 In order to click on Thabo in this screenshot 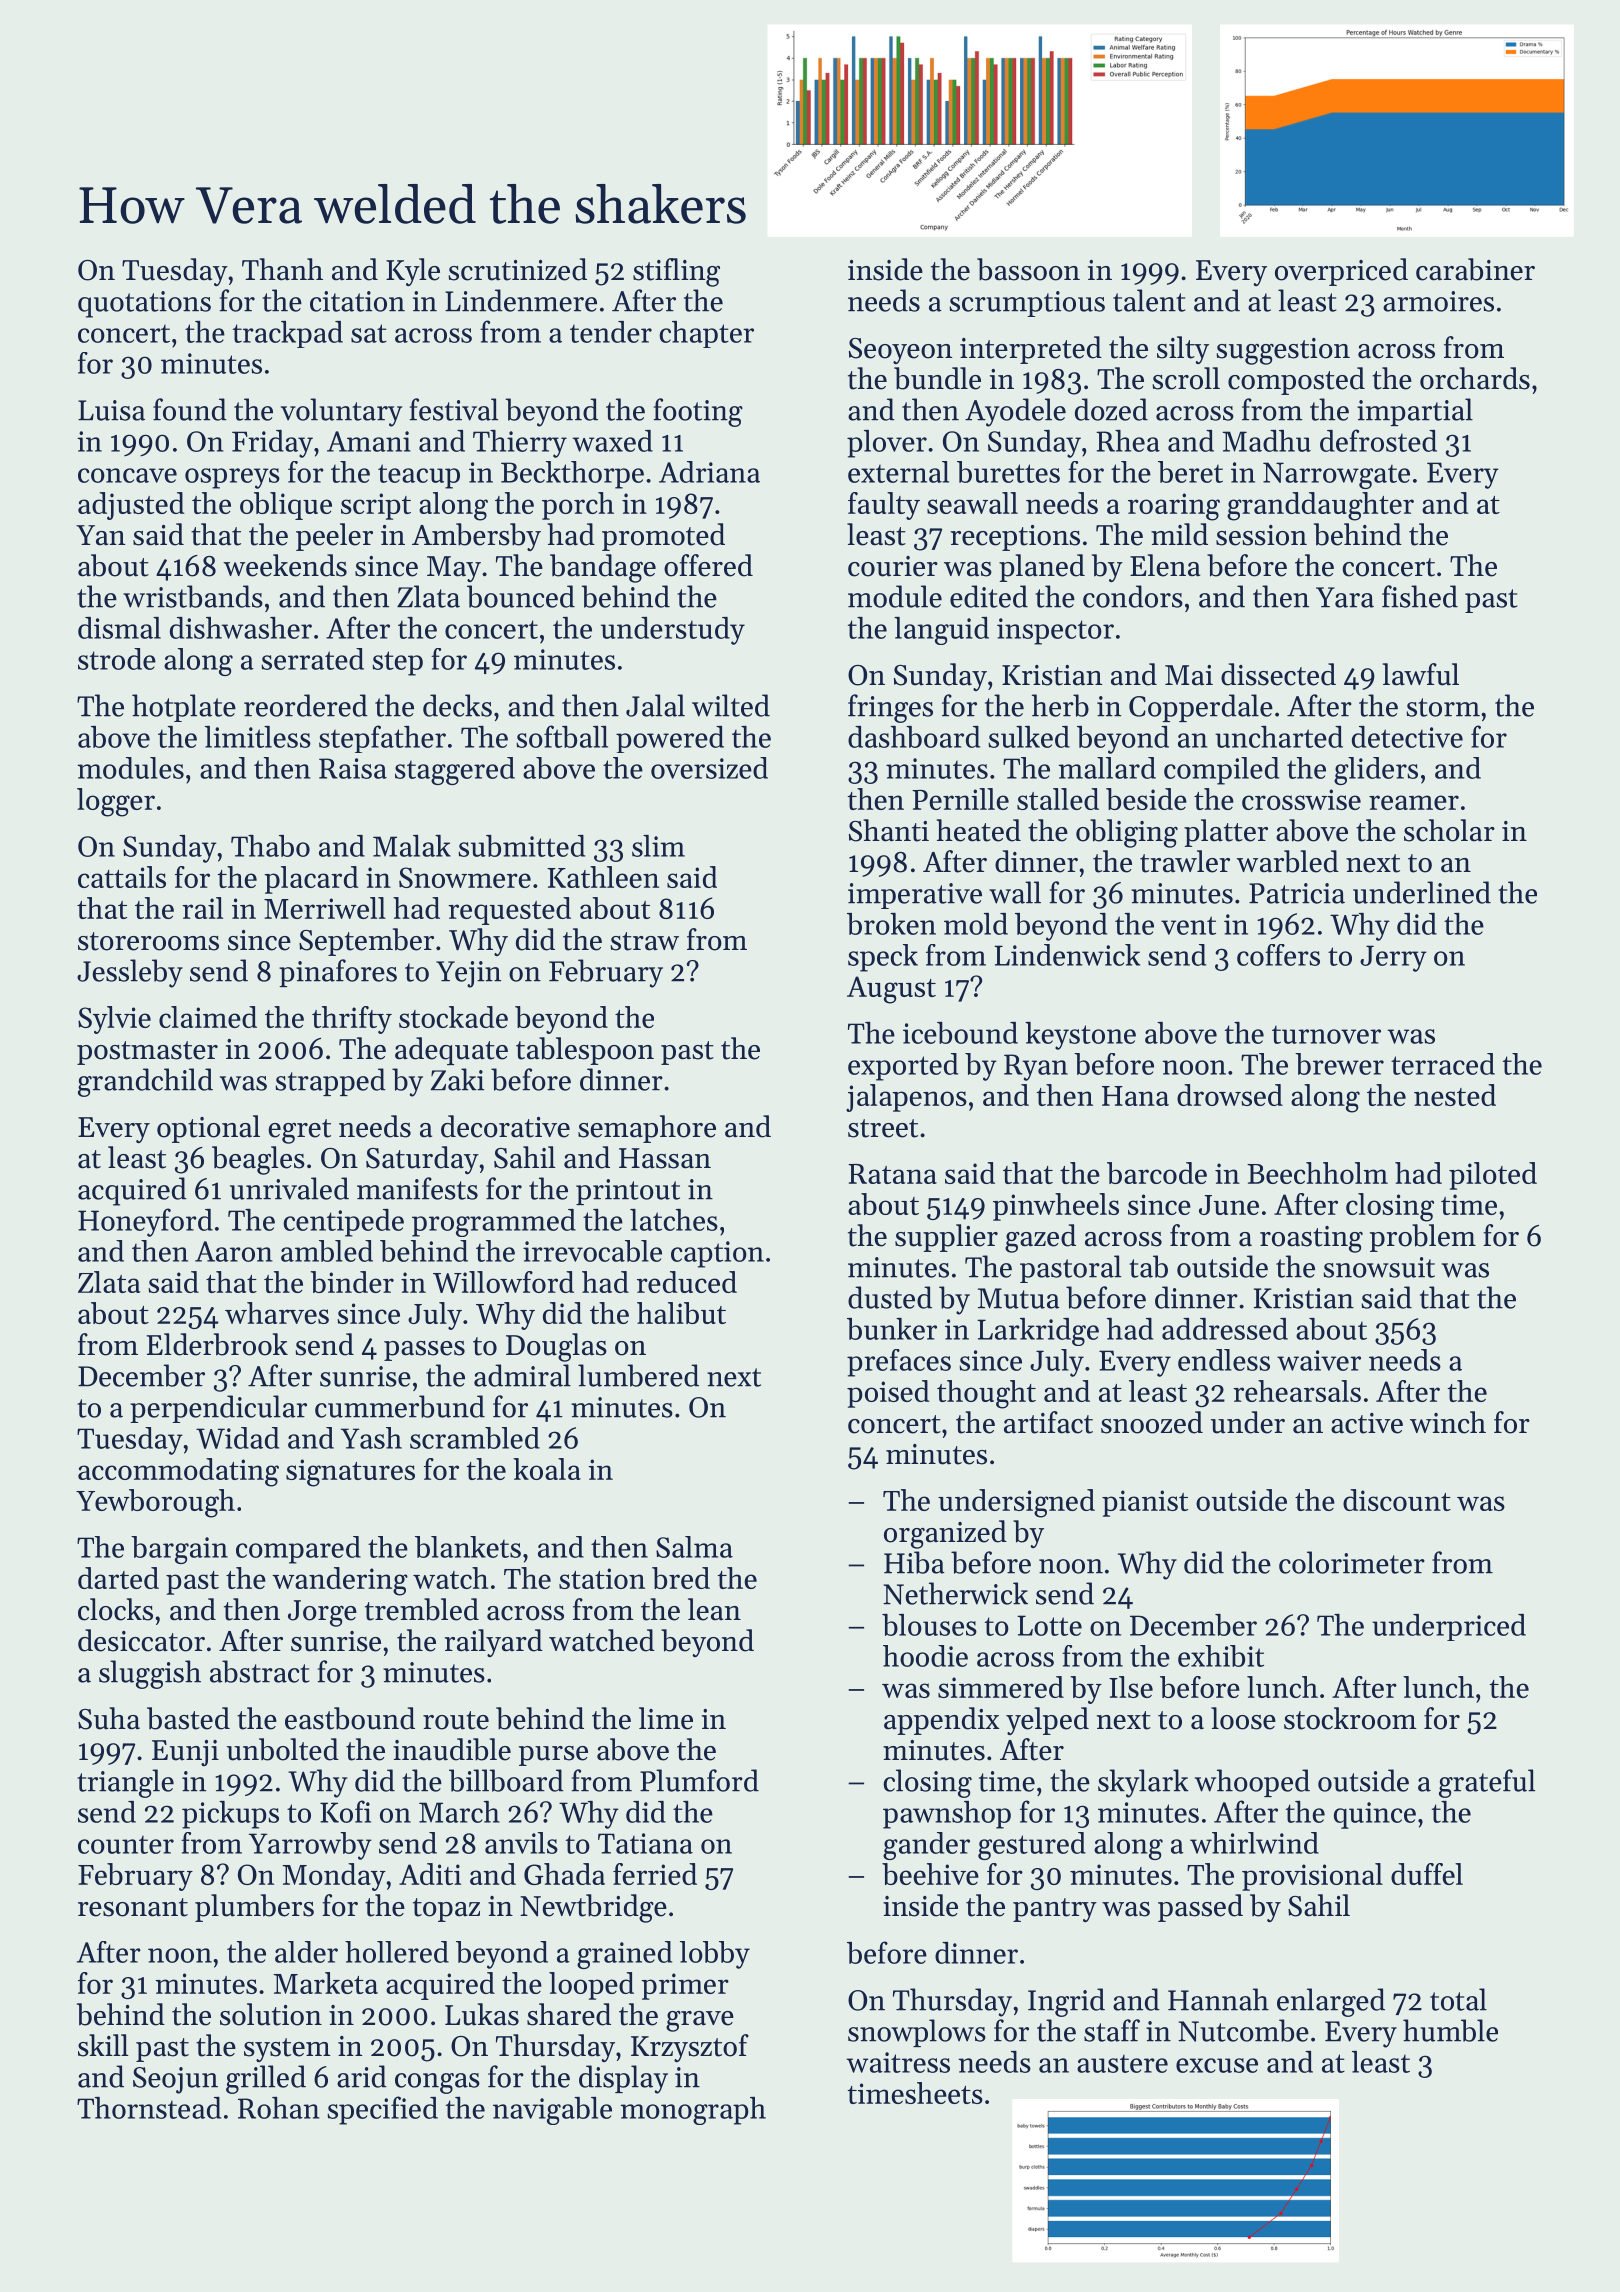, I will do `click(270, 846)`.
